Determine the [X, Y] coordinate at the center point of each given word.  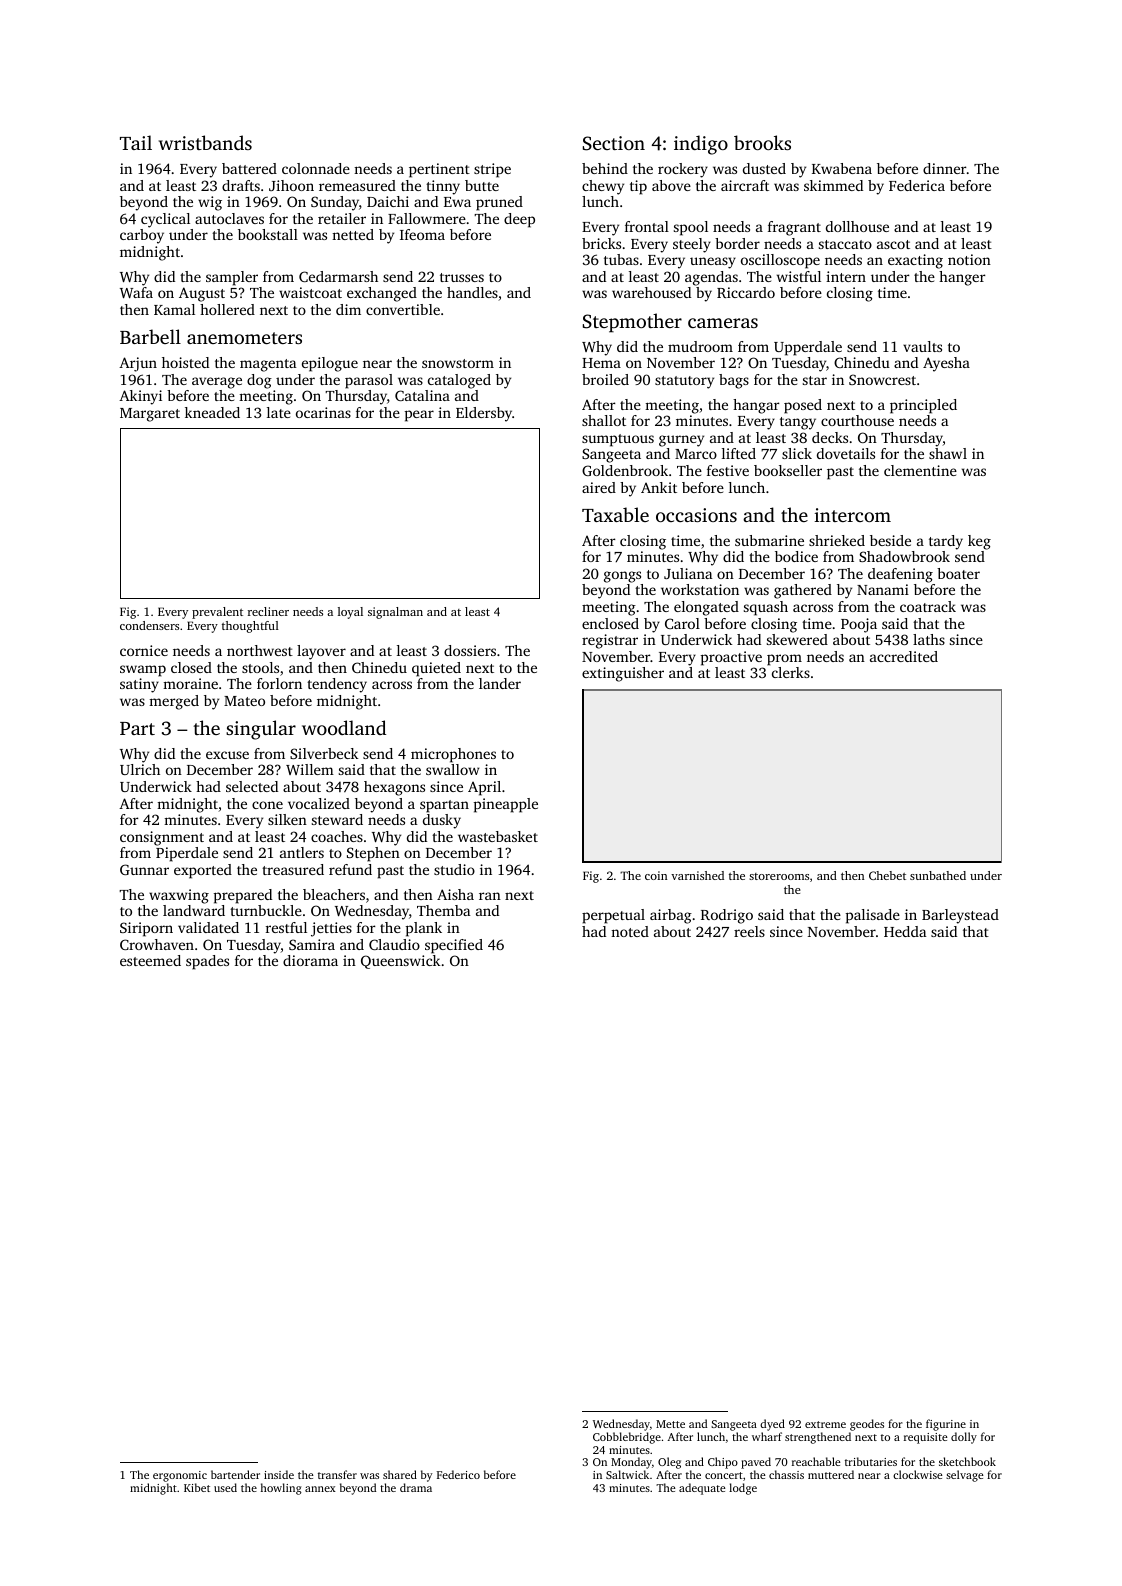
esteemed [150, 960]
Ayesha [946, 364]
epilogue [330, 364]
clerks [791, 672]
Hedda [905, 931]
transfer [337, 1474]
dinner [945, 168]
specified [454, 946]
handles [472, 292]
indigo [701, 145]
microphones [453, 755]
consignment [162, 838]
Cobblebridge [627, 1438]
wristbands [205, 142]
